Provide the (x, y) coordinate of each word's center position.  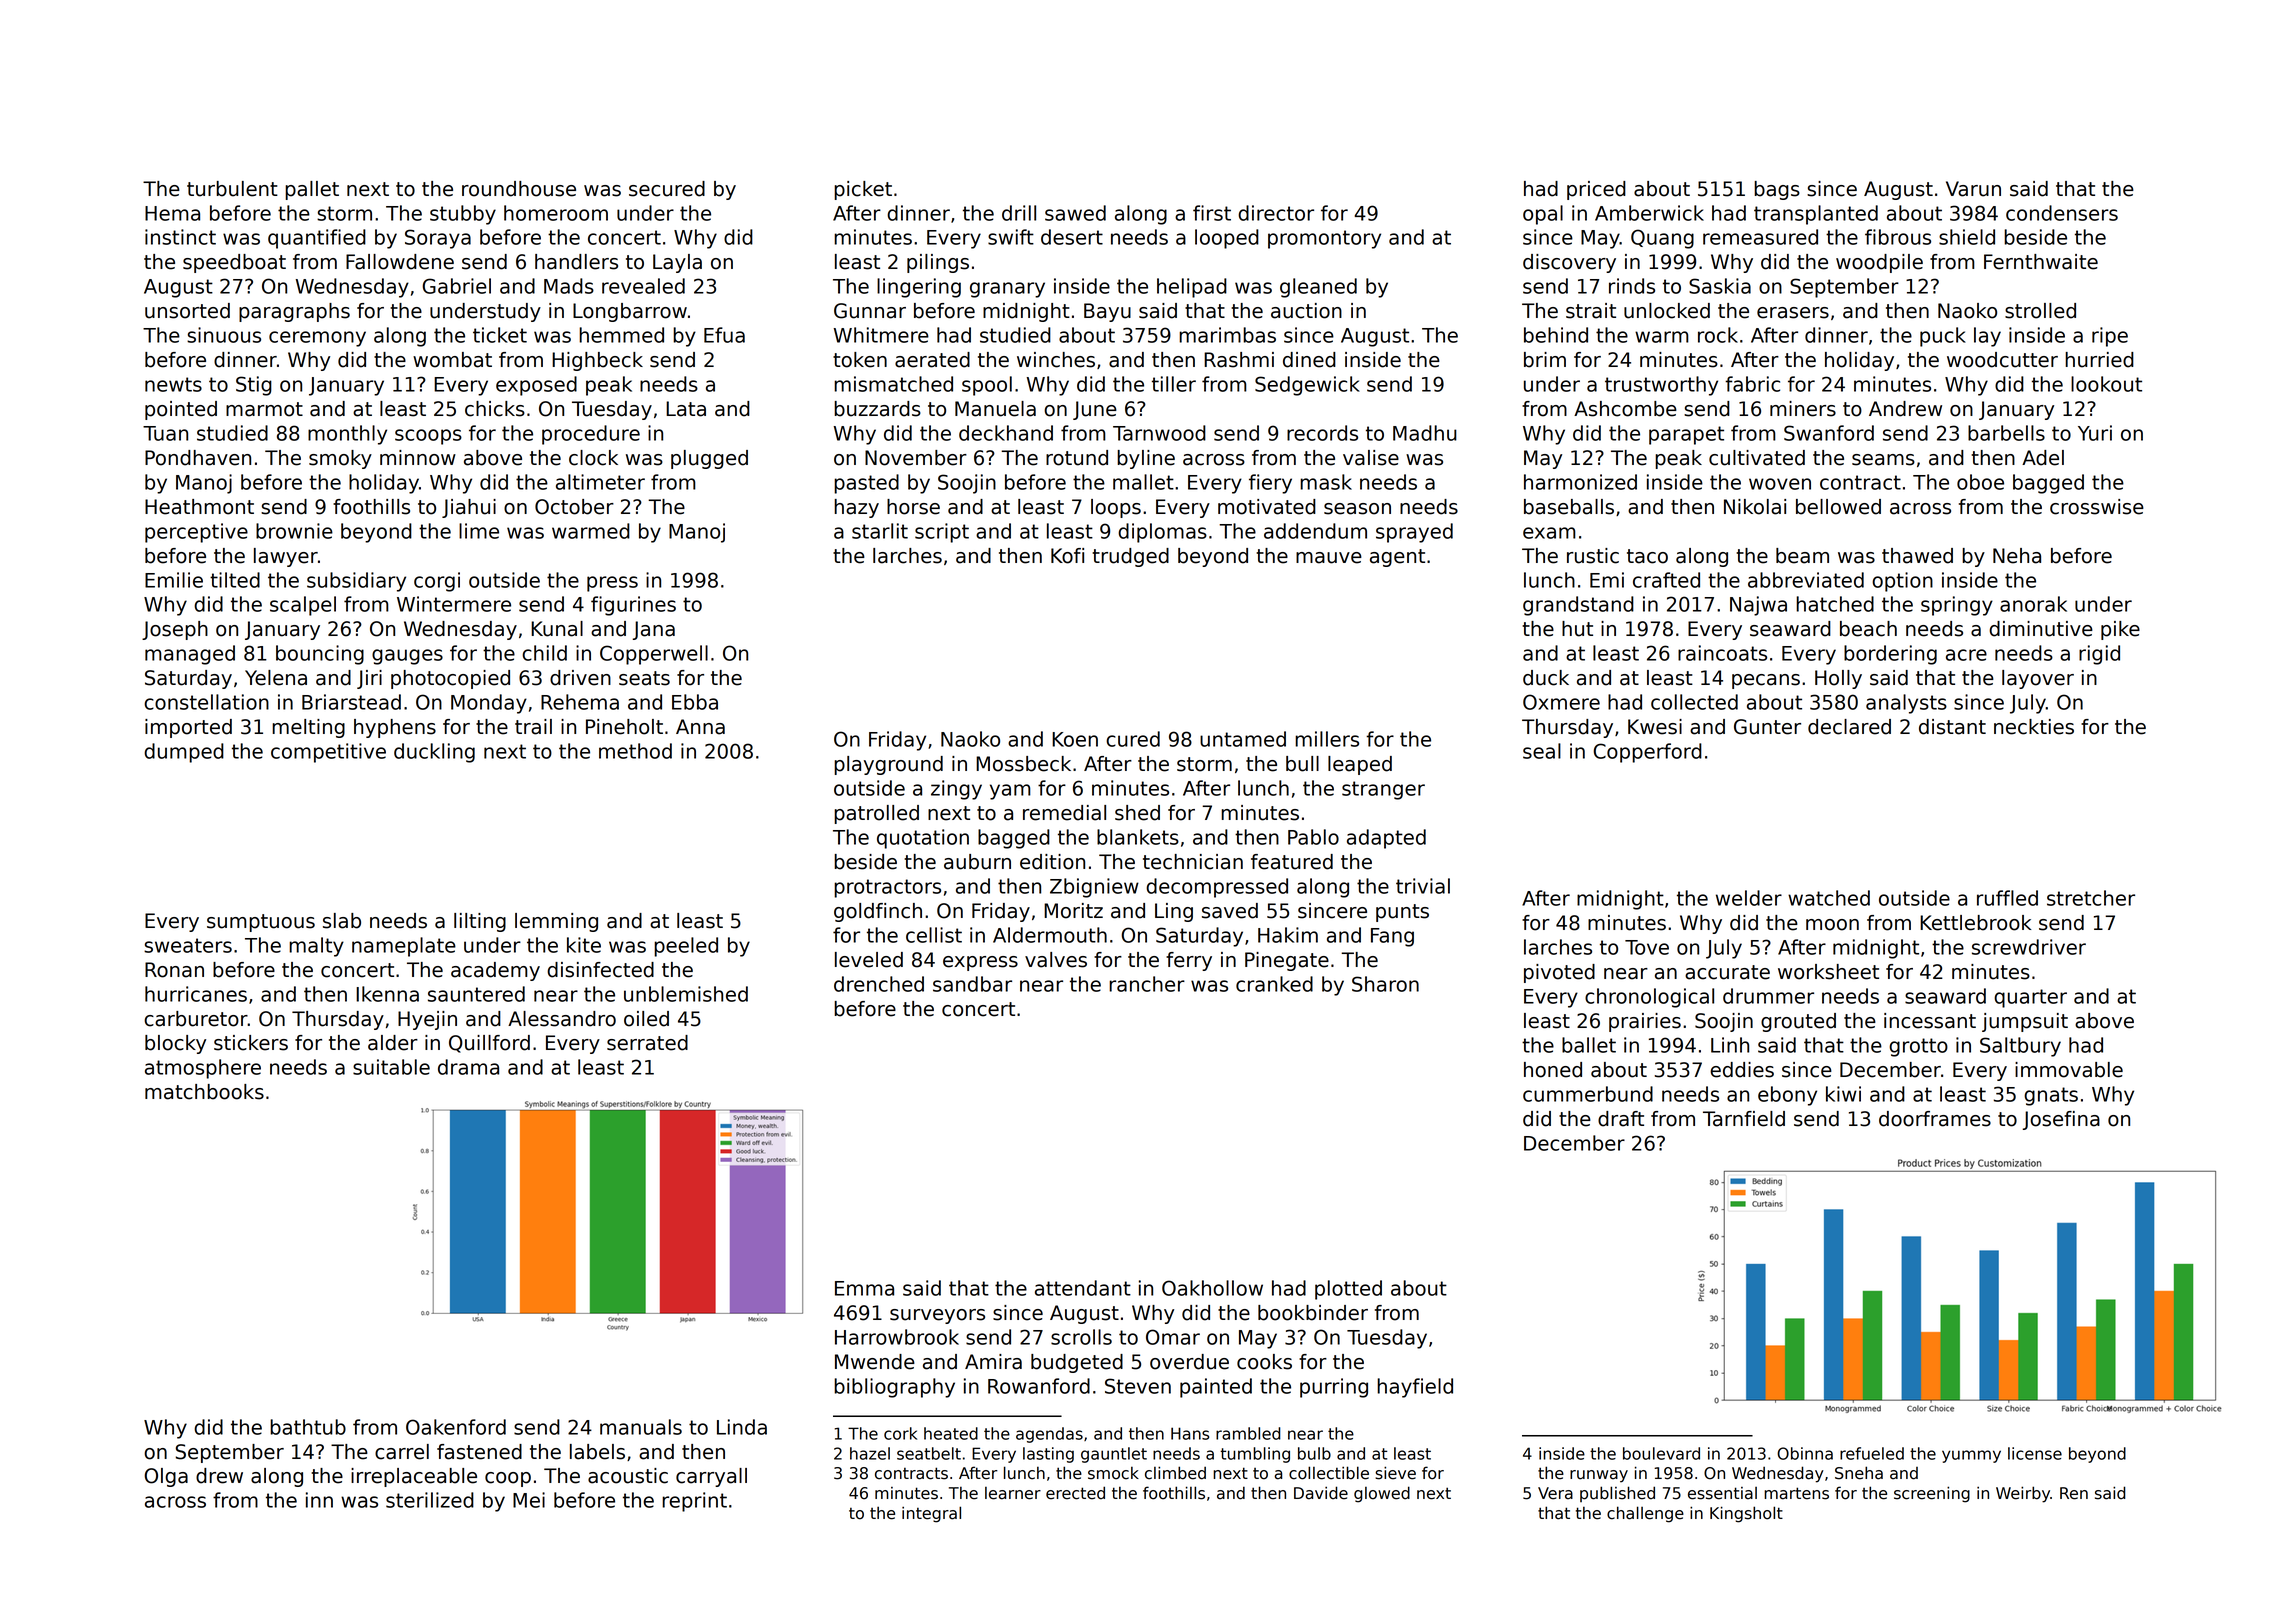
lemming (556, 922)
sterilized (430, 1500)
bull (1302, 764)
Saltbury (2020, 1047)
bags (1777, 190)
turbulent (232, 189)
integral (931, 1514)
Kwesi (1655, 727)
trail (533, 727)
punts (1402, 913)
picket (863, 190)
